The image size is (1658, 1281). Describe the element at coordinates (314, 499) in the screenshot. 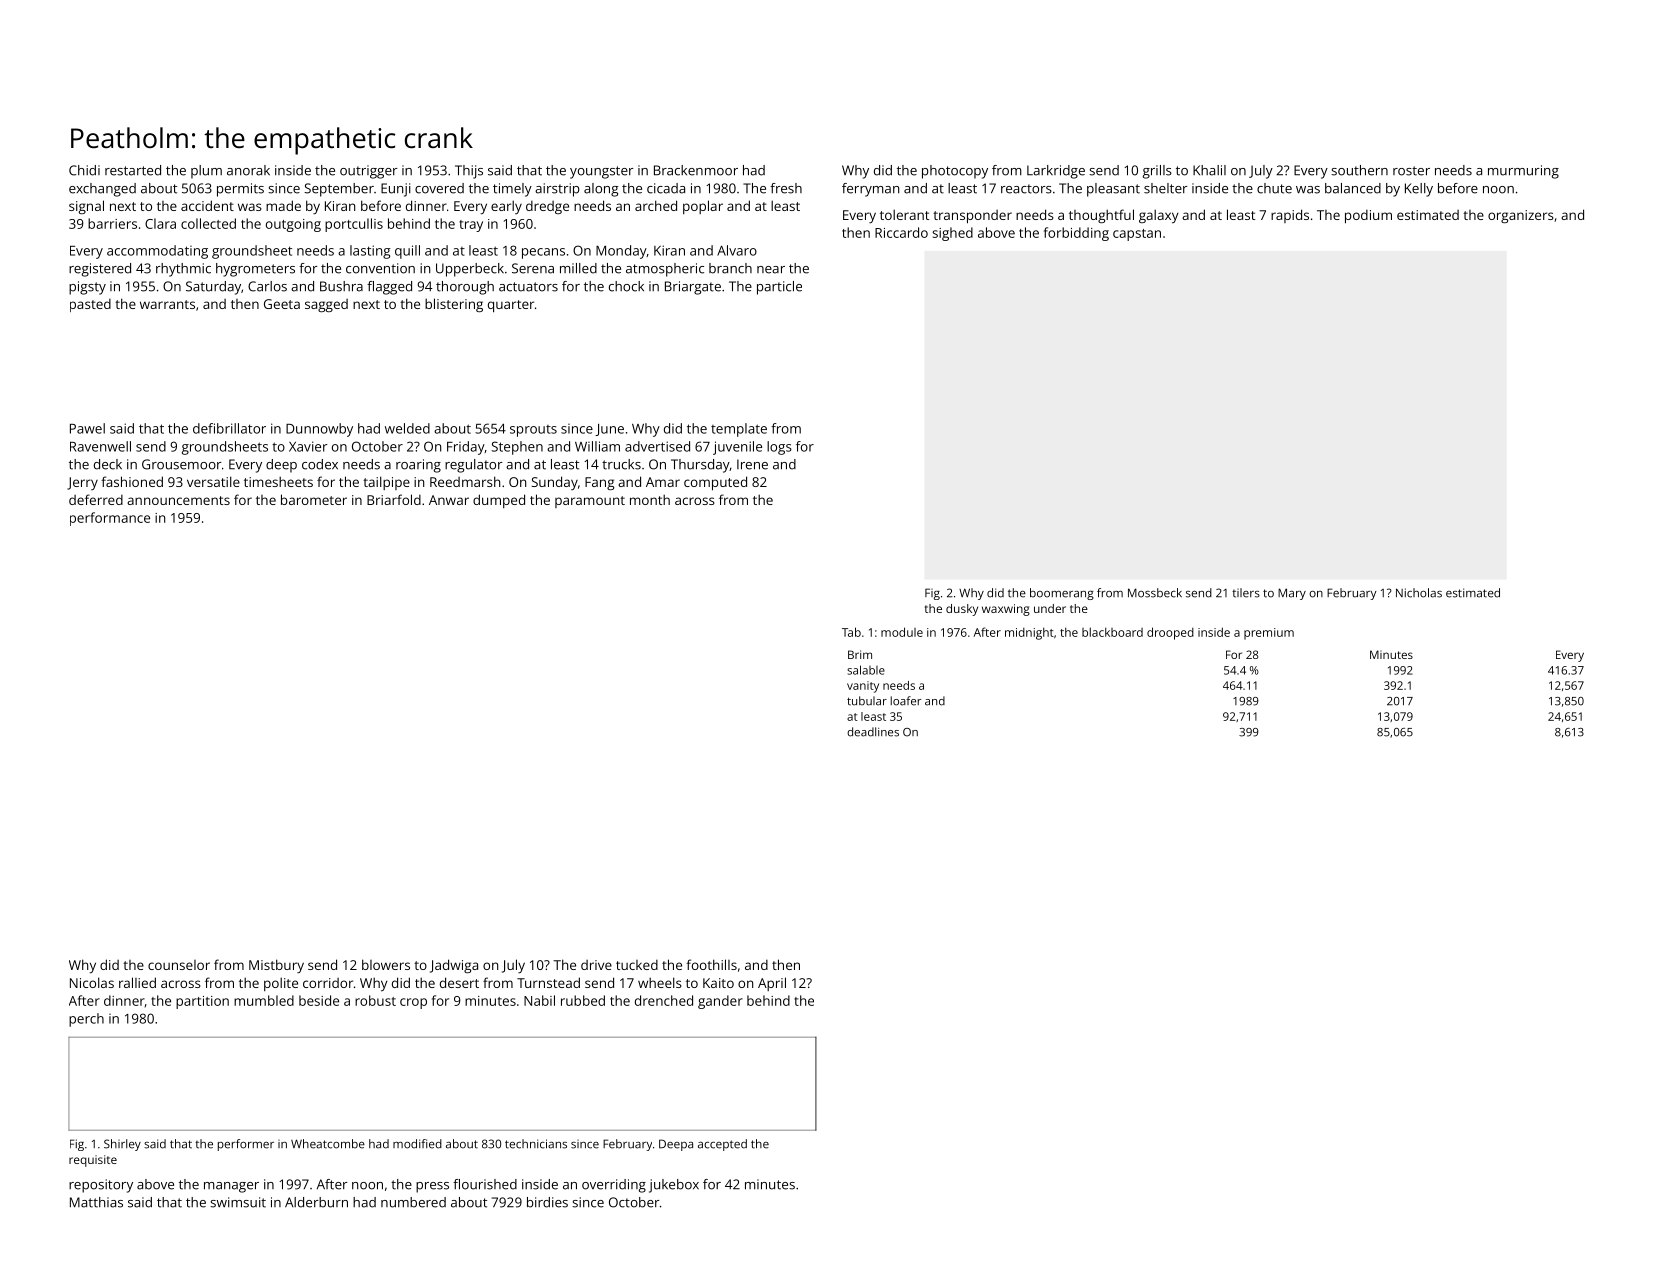

I see `barometer` at that location.
